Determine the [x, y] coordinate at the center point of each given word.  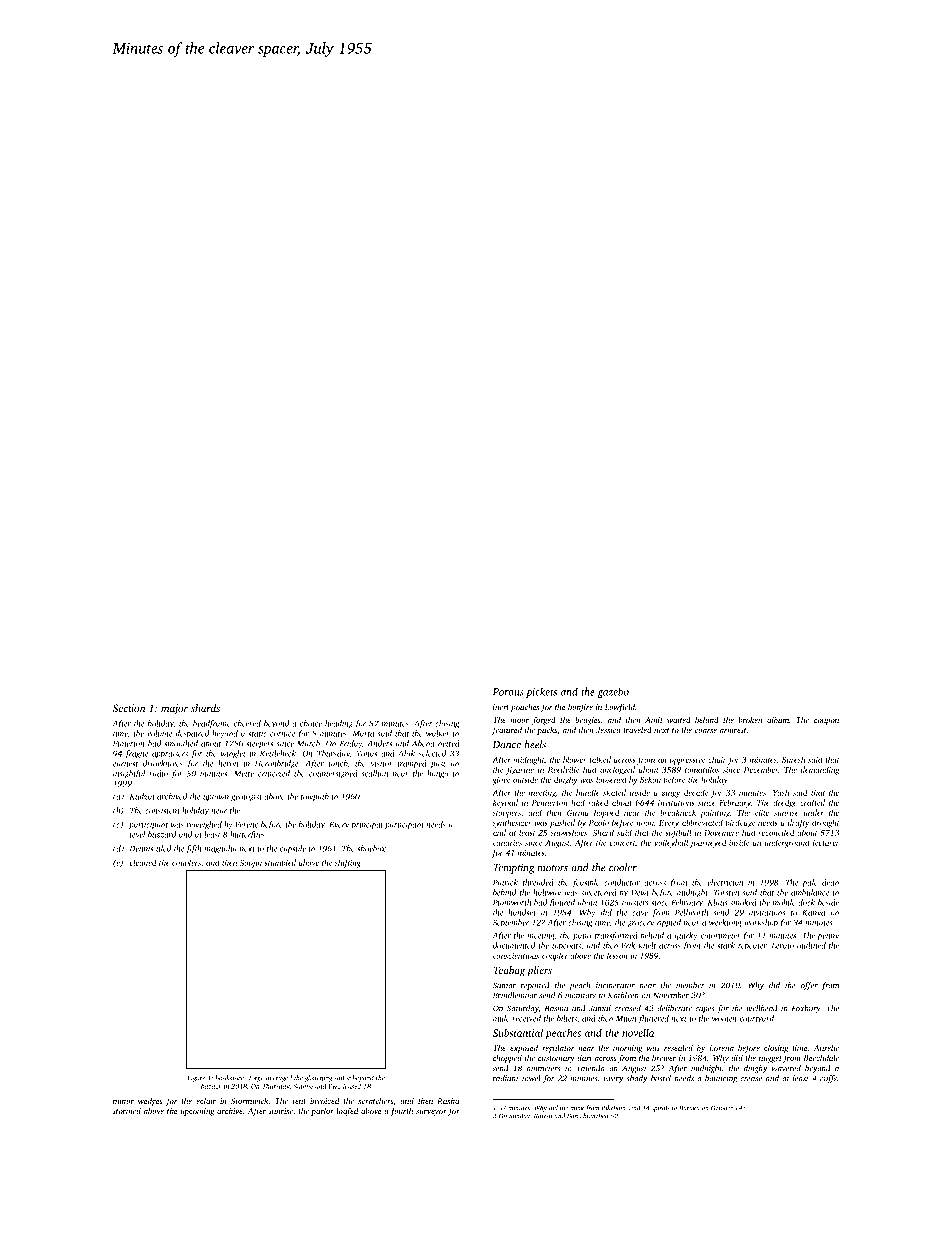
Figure [196, 1078]
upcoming [197, 1112]
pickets [541, 692]
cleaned [143, 862]
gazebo [613, 692]
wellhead [762, 1008]
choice [311, 723]
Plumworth [512, 902]
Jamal [600, 1008]
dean [830, 882]
